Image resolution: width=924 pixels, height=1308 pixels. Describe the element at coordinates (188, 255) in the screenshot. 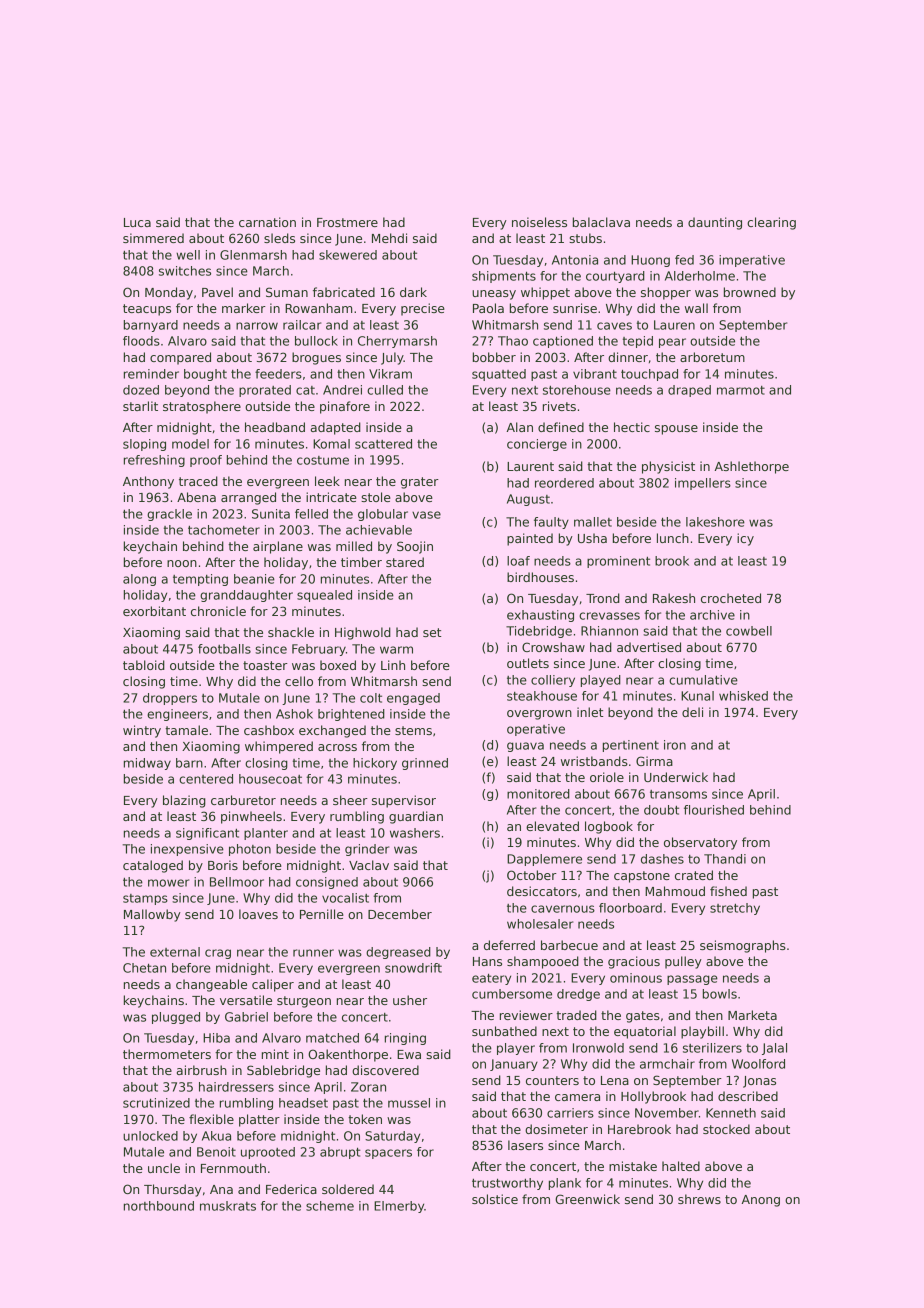

I see `well` at that location.
